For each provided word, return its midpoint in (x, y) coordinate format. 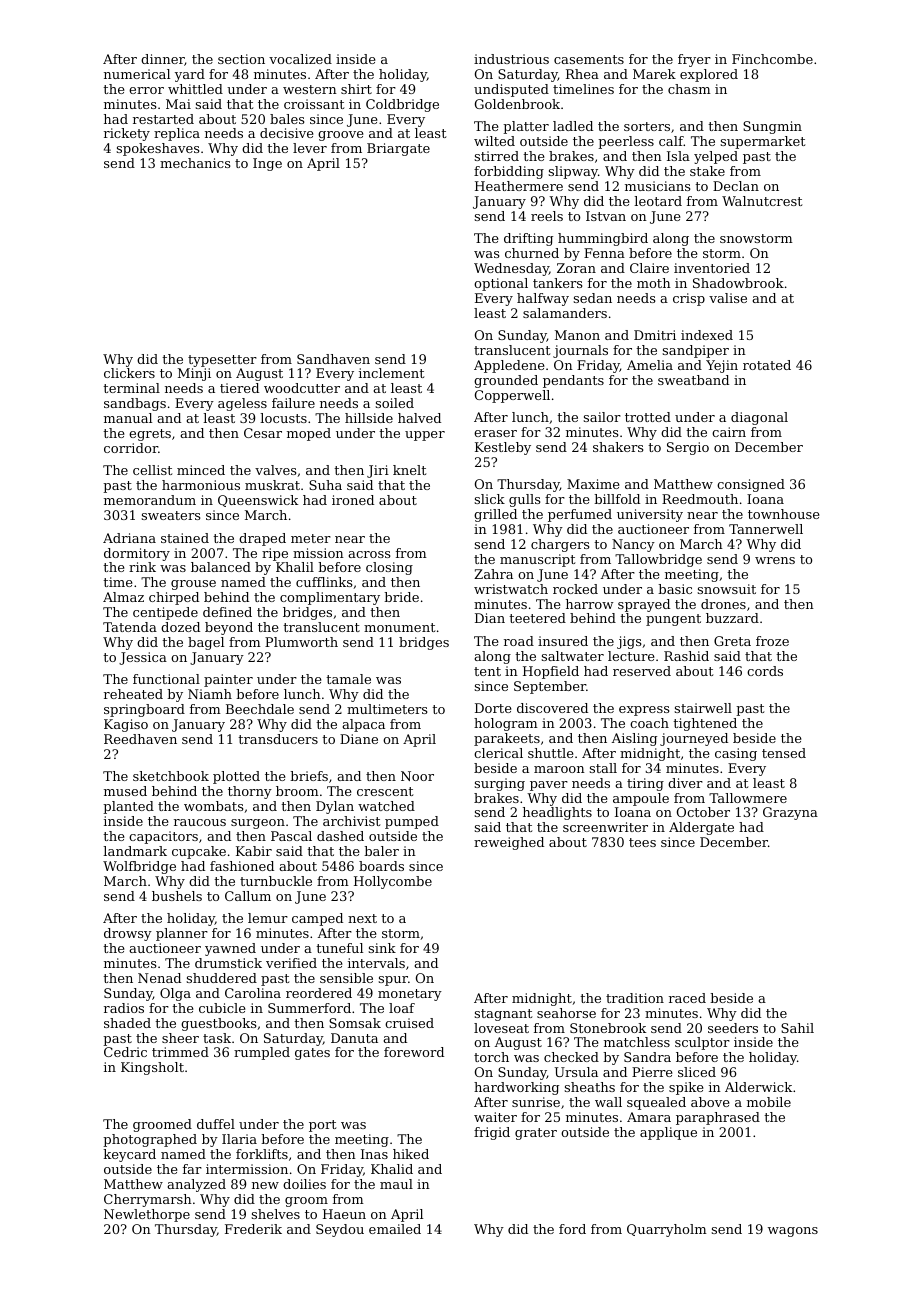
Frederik (253, 1229)
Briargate (398, 149)
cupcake (199, 852)
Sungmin (772, 127)
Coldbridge (402, 105)
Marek (654, 74)
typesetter (222, 361)
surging (500, 784)
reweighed (509, 843)
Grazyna (790, 813)
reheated (133, 694)
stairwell (703, 708)
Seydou (340, 1230)
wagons (793, 1232)
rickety (127, 134)
